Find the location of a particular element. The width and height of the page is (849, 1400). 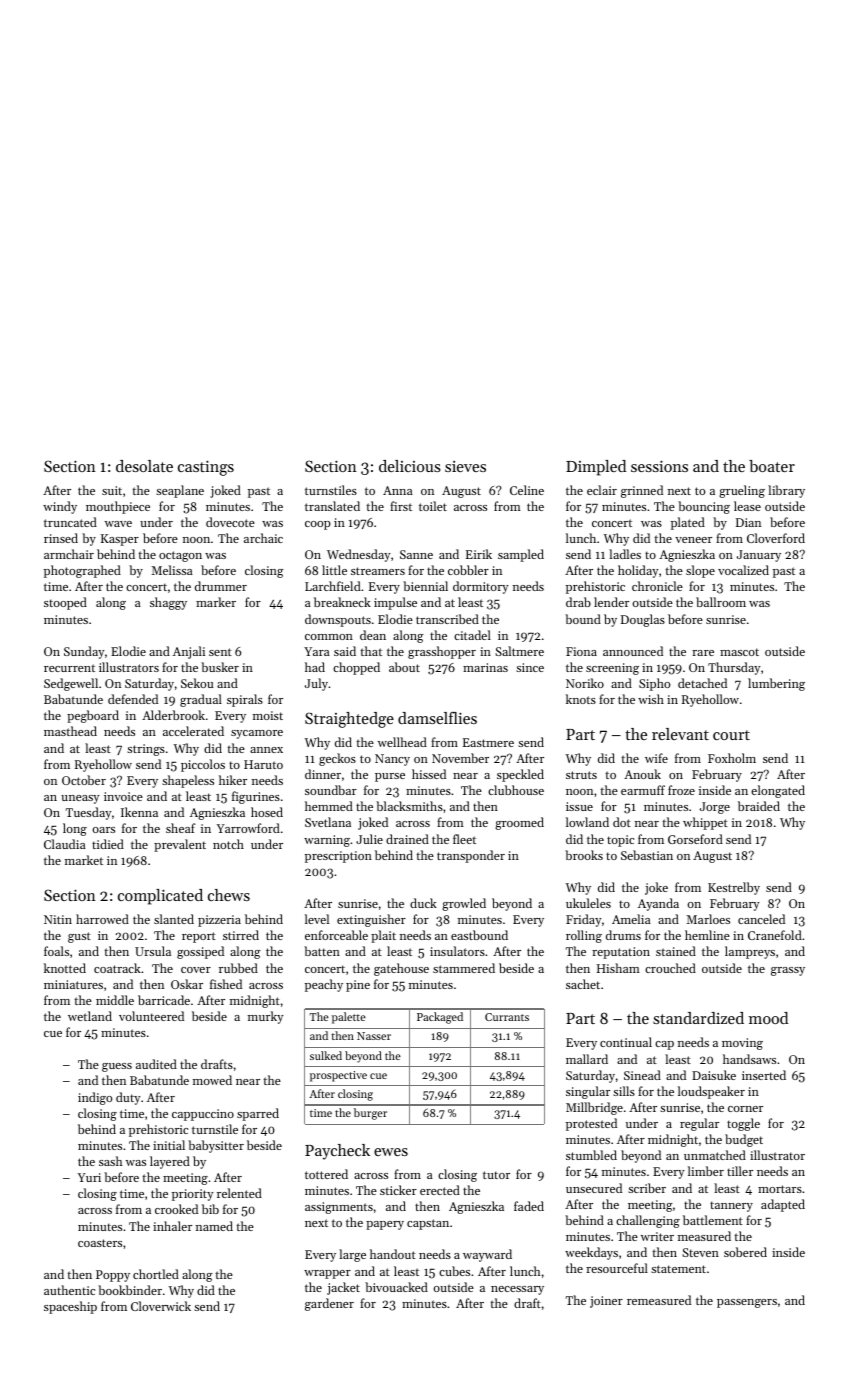

castings is located at coordinates (206, 468).
